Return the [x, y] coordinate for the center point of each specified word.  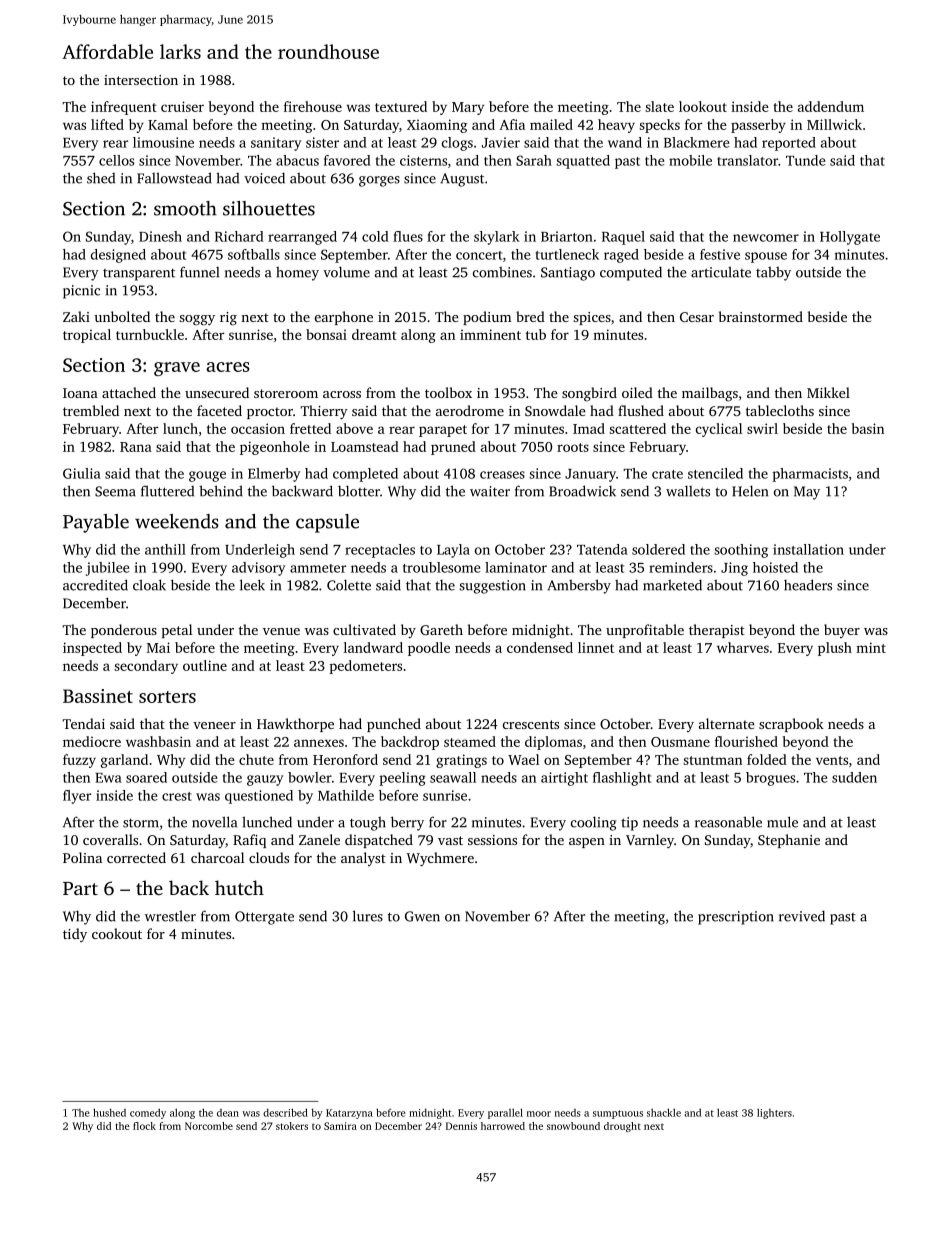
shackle [664, 1112]
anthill [165, 549]
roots [573, 447]
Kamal [168, 124]
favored [347, 160]
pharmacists [810, 475]
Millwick [834, 124]
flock [144, 1126]
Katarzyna [349, 1114]
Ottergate [264, 918]
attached [129, 392]
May [807, 493]
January [590, 475]
